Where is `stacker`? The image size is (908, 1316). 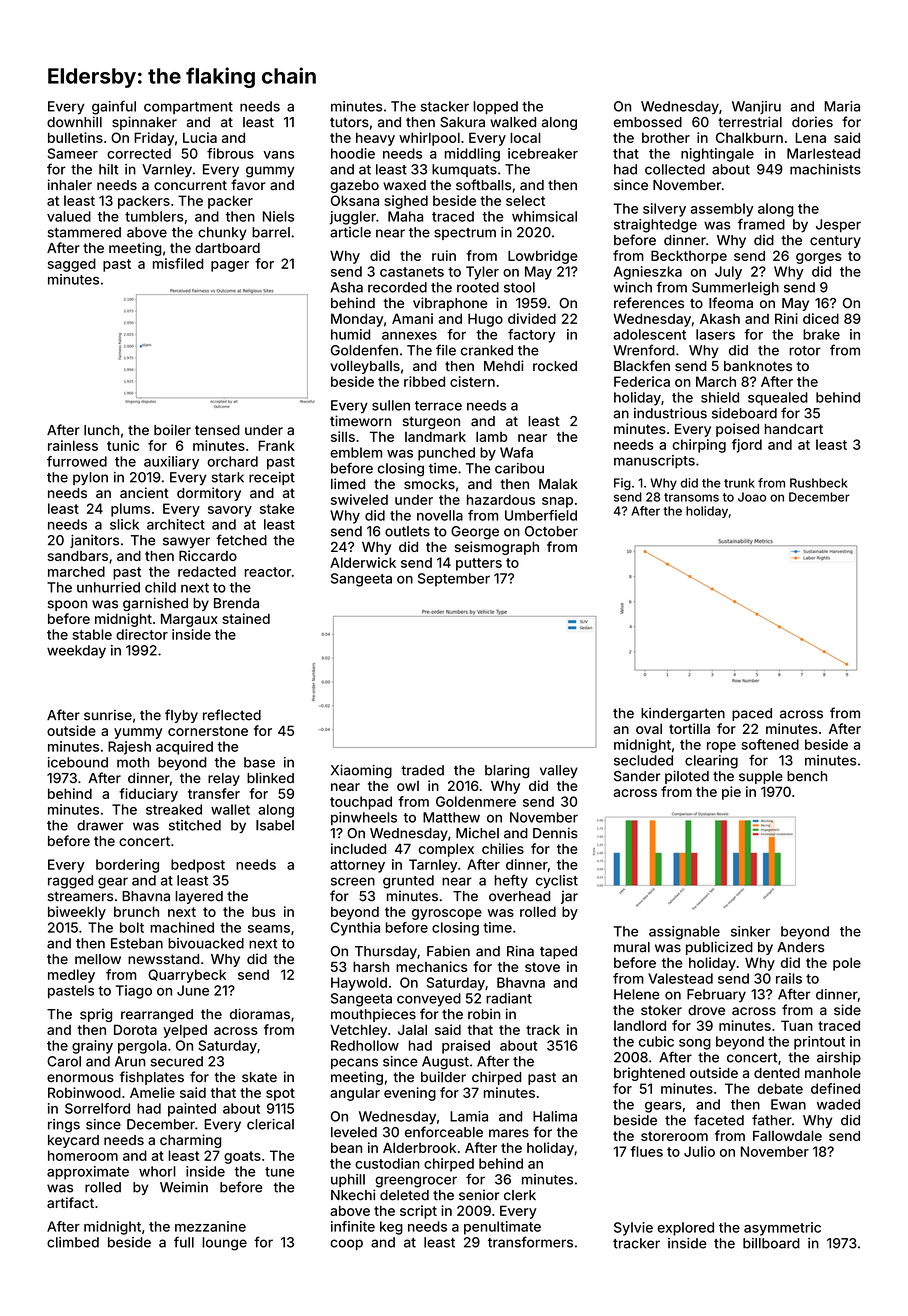 stacker is located at coordinates (445, 106).
